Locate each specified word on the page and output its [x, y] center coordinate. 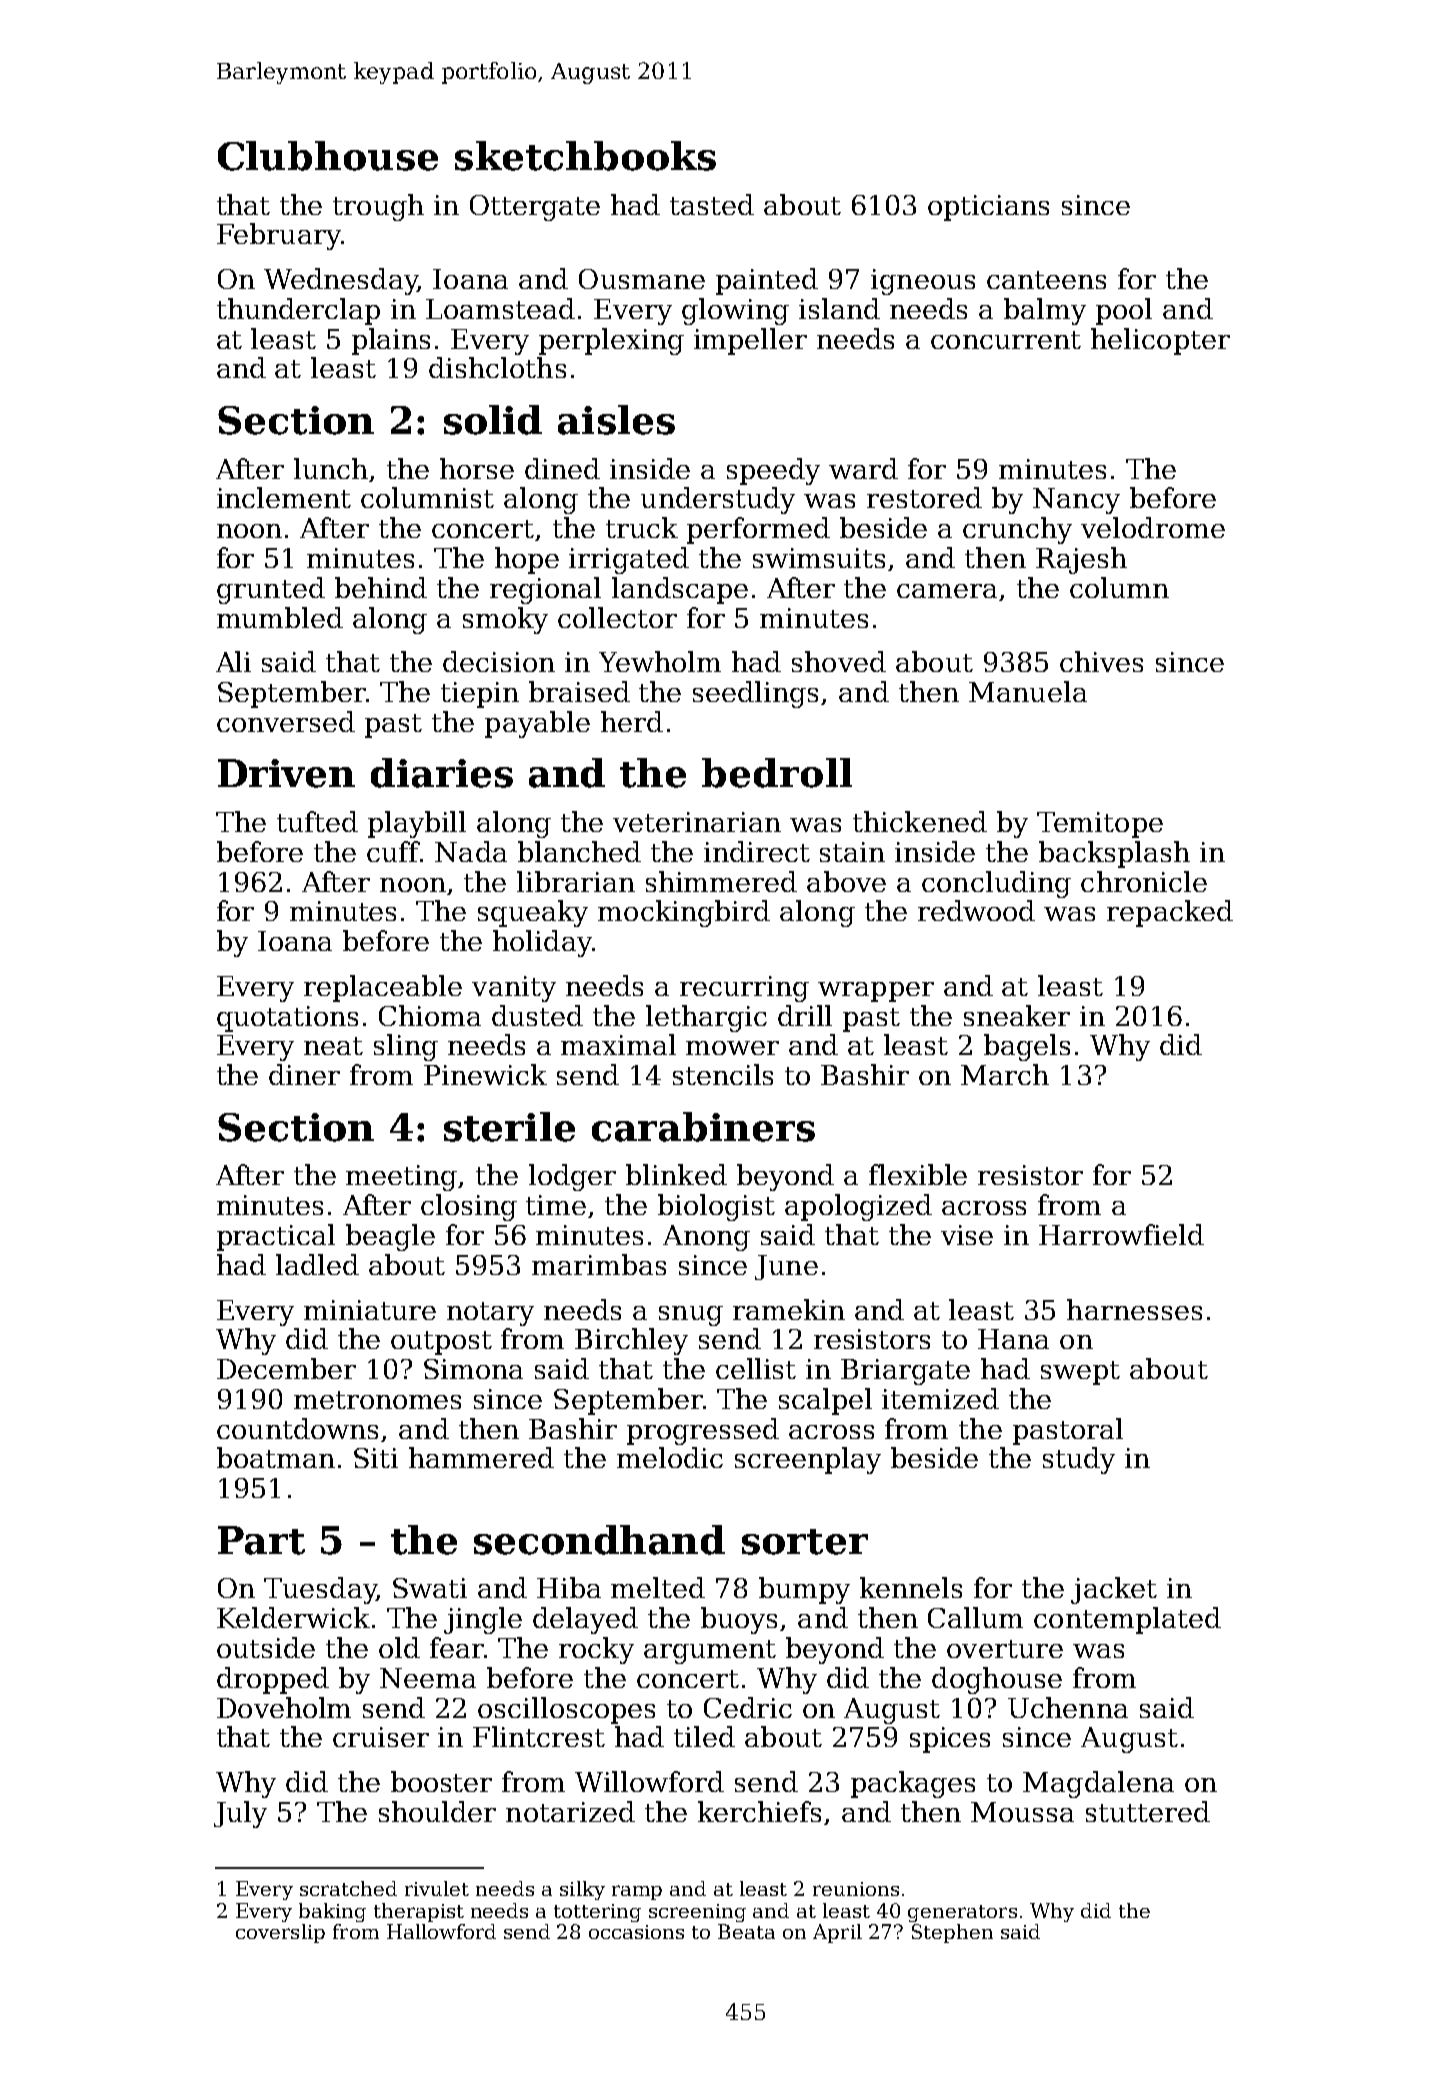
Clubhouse [328, 156]
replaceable [383, 988]
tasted [712, 204]
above [846, 881]
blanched [579, 851]
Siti [376, 1458]
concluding [996, 884]
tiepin [480, 695]
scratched [348, 1888]
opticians [988, 208]
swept [1080, 1373]
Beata [746, 1931]
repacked [1170, 913]
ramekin [789, 1309]
